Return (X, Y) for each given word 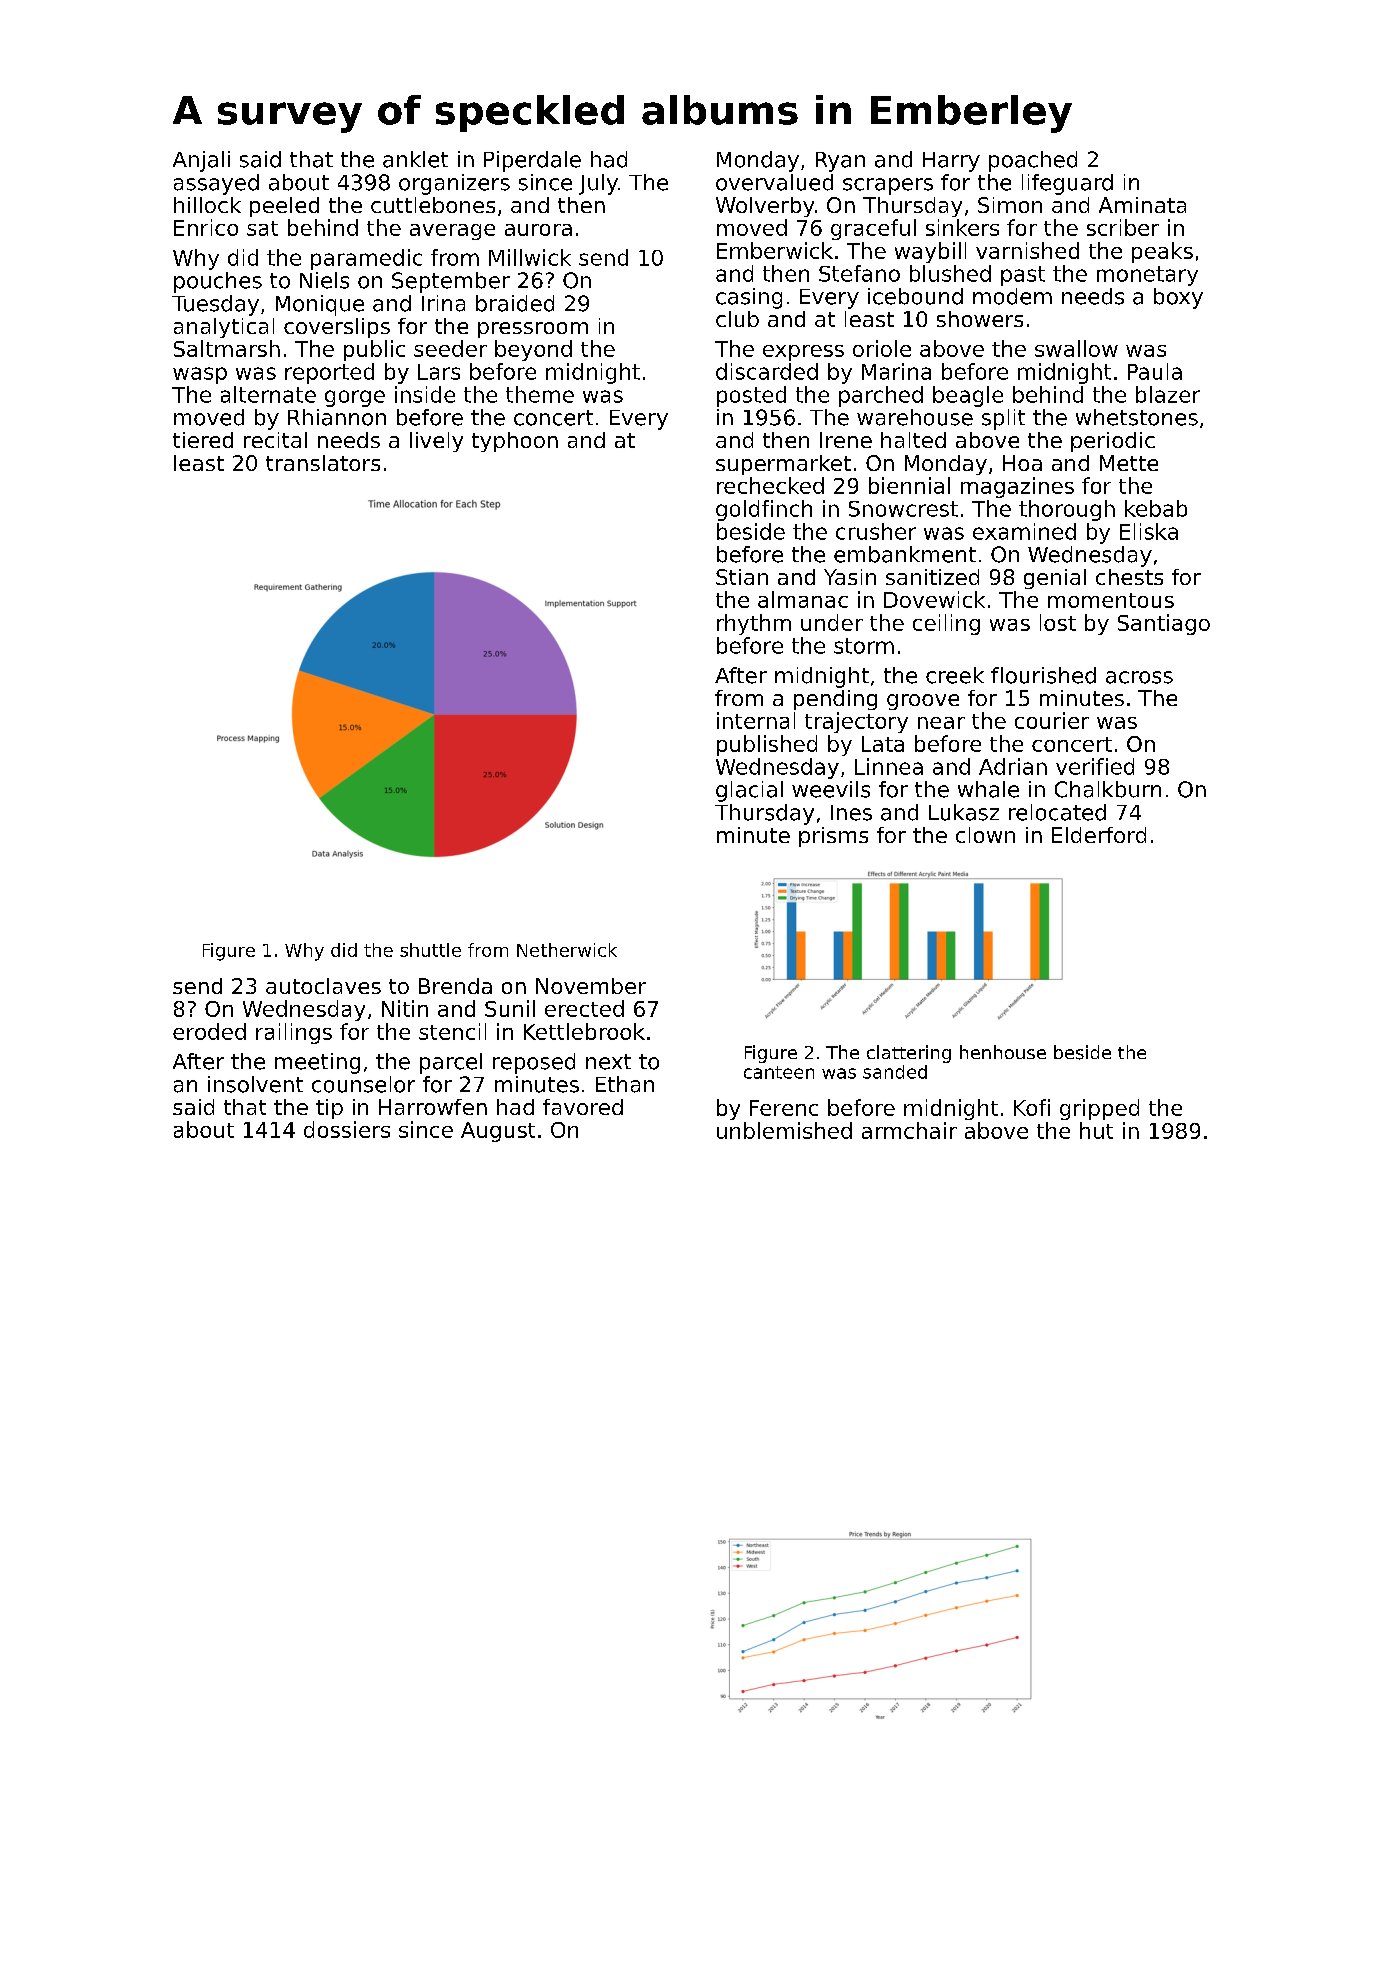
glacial (749, 791)
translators (323, 463)
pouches (218, 282)
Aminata (1142, 205)
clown (985, 835)
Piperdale (532, 161)
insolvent (255, 1084)
